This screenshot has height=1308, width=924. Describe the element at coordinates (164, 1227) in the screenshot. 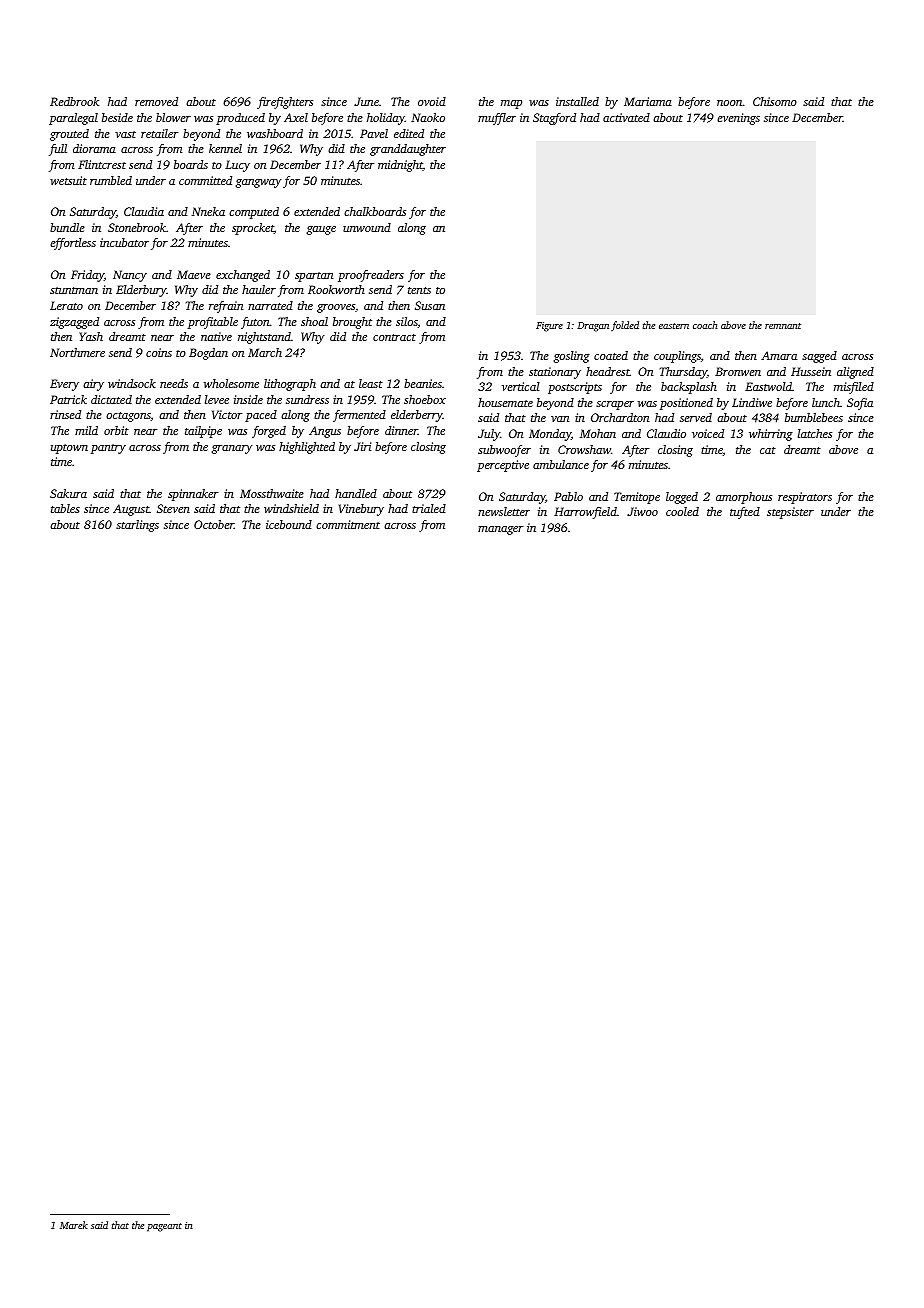

I see `pageant` at that location.
